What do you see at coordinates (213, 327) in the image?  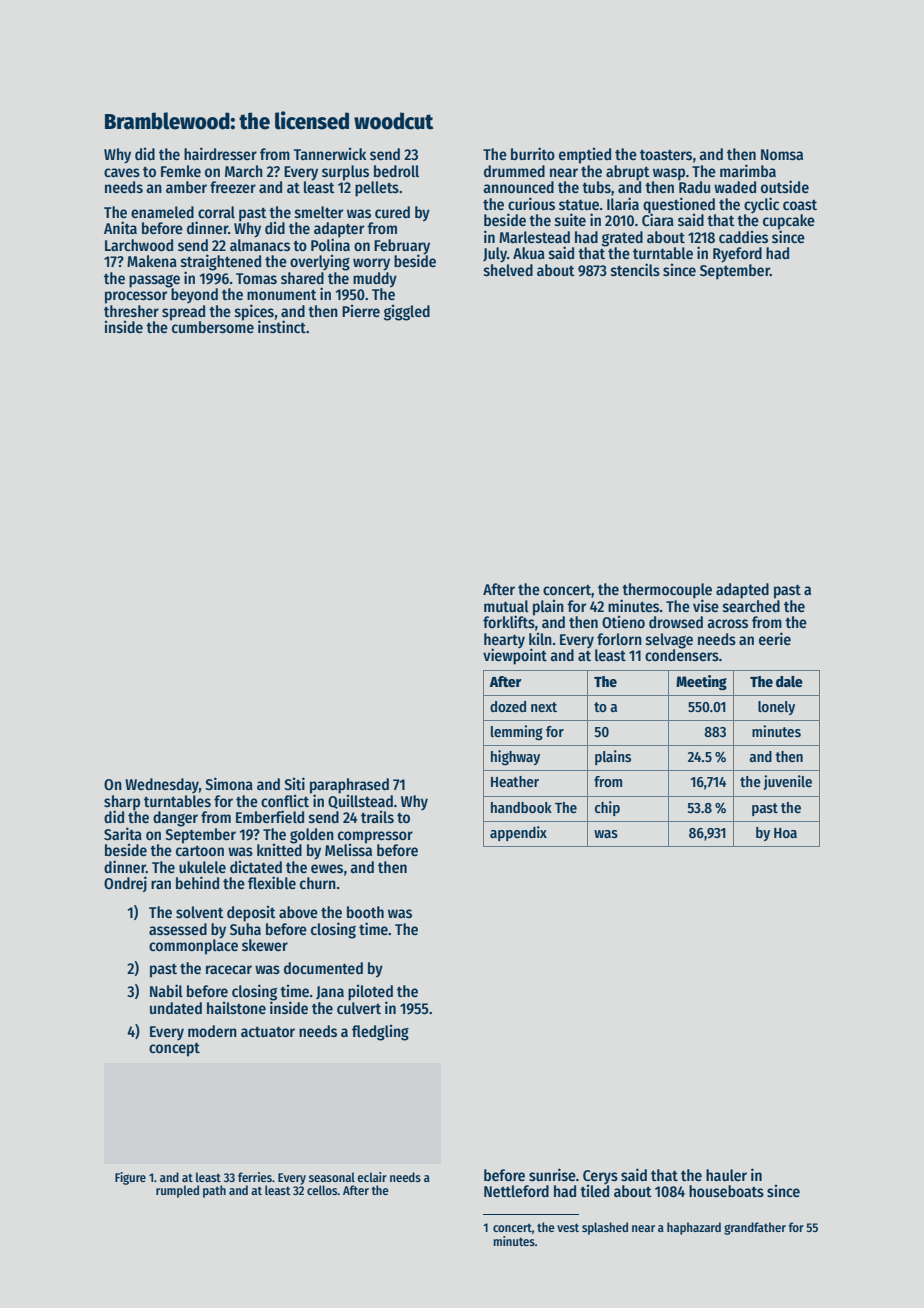 I see `cumbersome` at bounding box center [213, 327].
